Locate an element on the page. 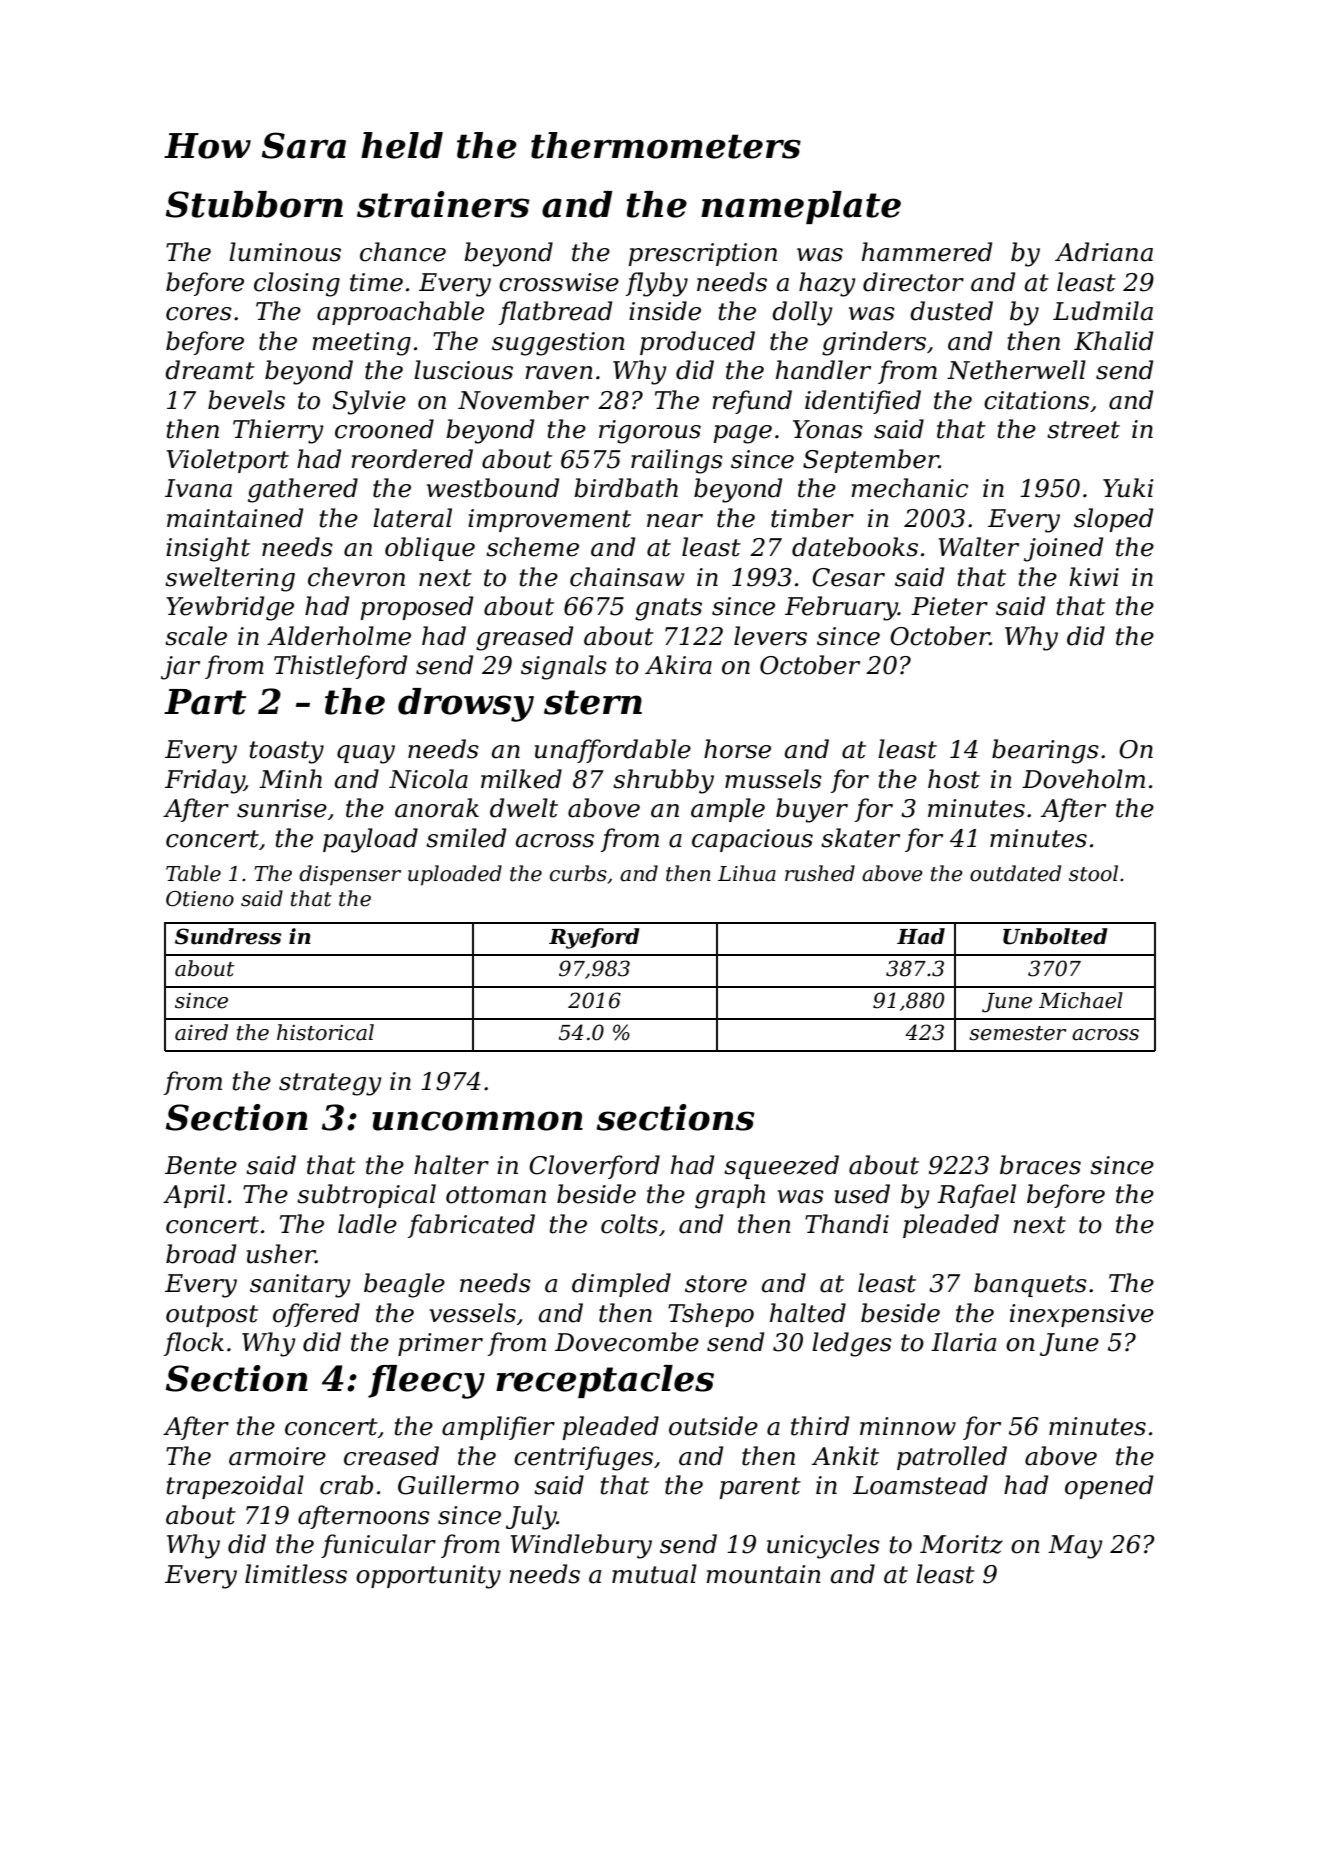 This document has height=1867, width=1320. Adriana is located at coordinates (1104, 252).
